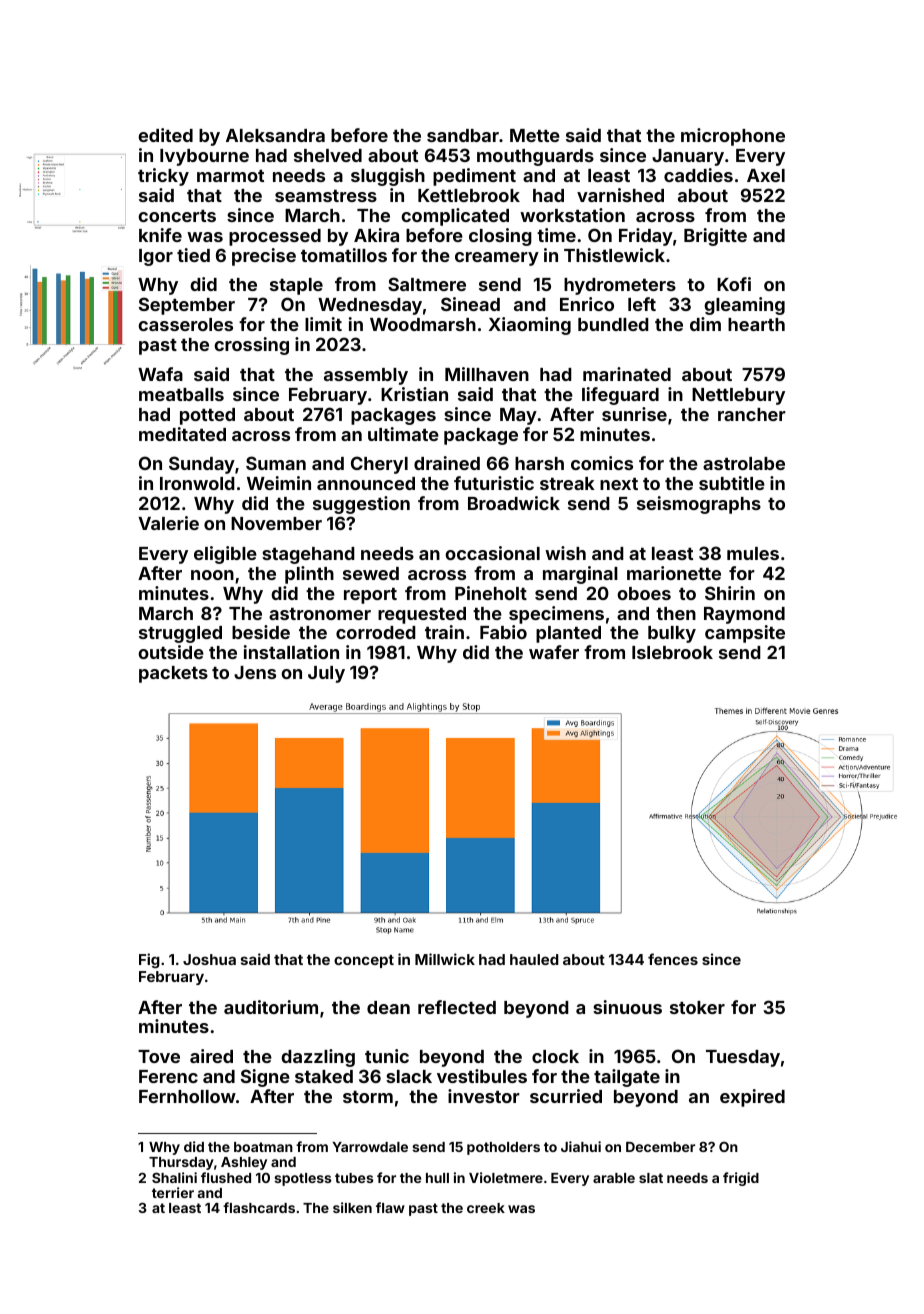 The image size is (924, 1314). What do you see at coordinates (168, 523) in the page?
I see `Valerie` at bounding box center [168, 523].
